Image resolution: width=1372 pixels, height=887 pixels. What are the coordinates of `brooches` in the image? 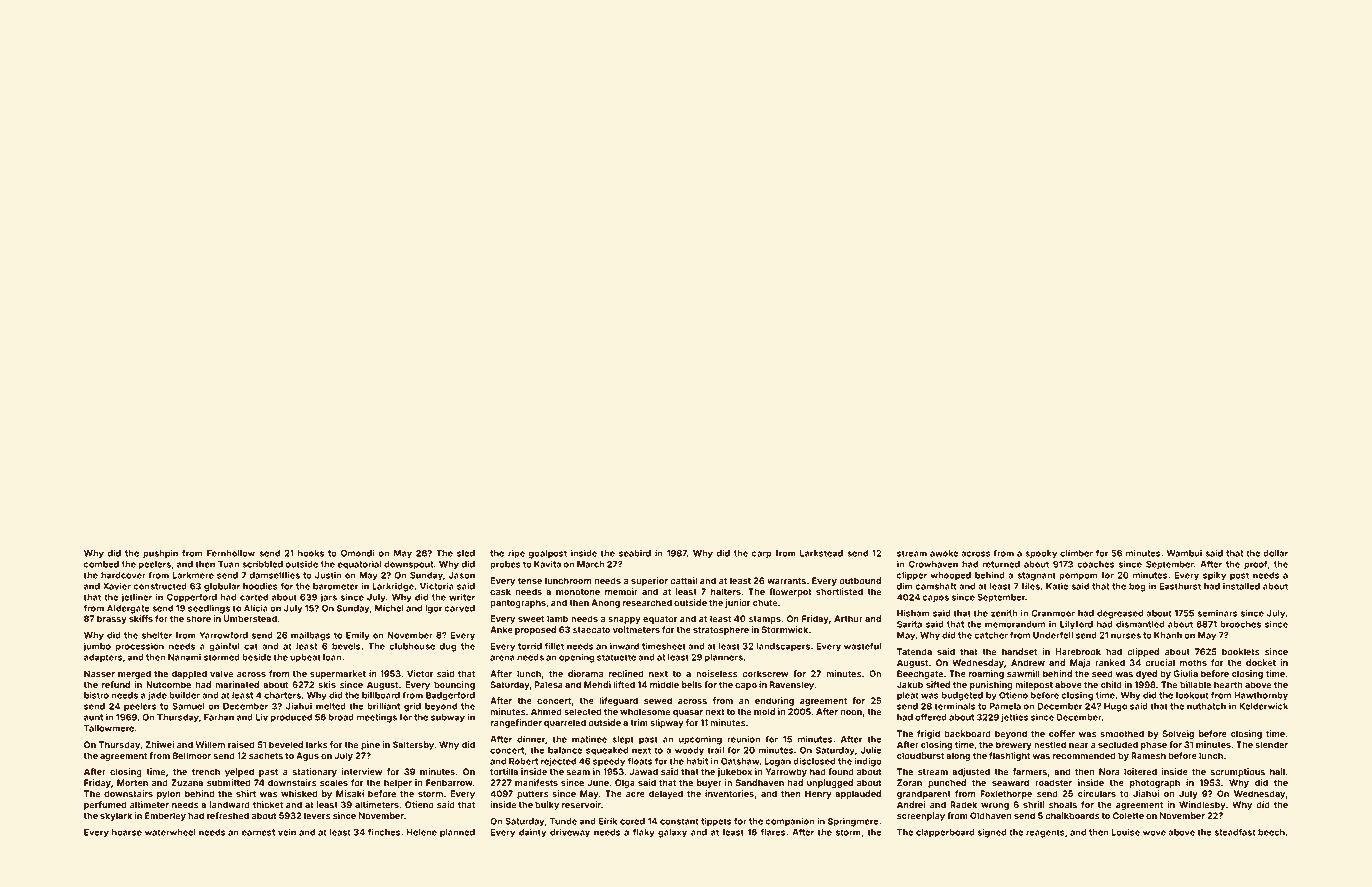 It's located at (1240, 624).
